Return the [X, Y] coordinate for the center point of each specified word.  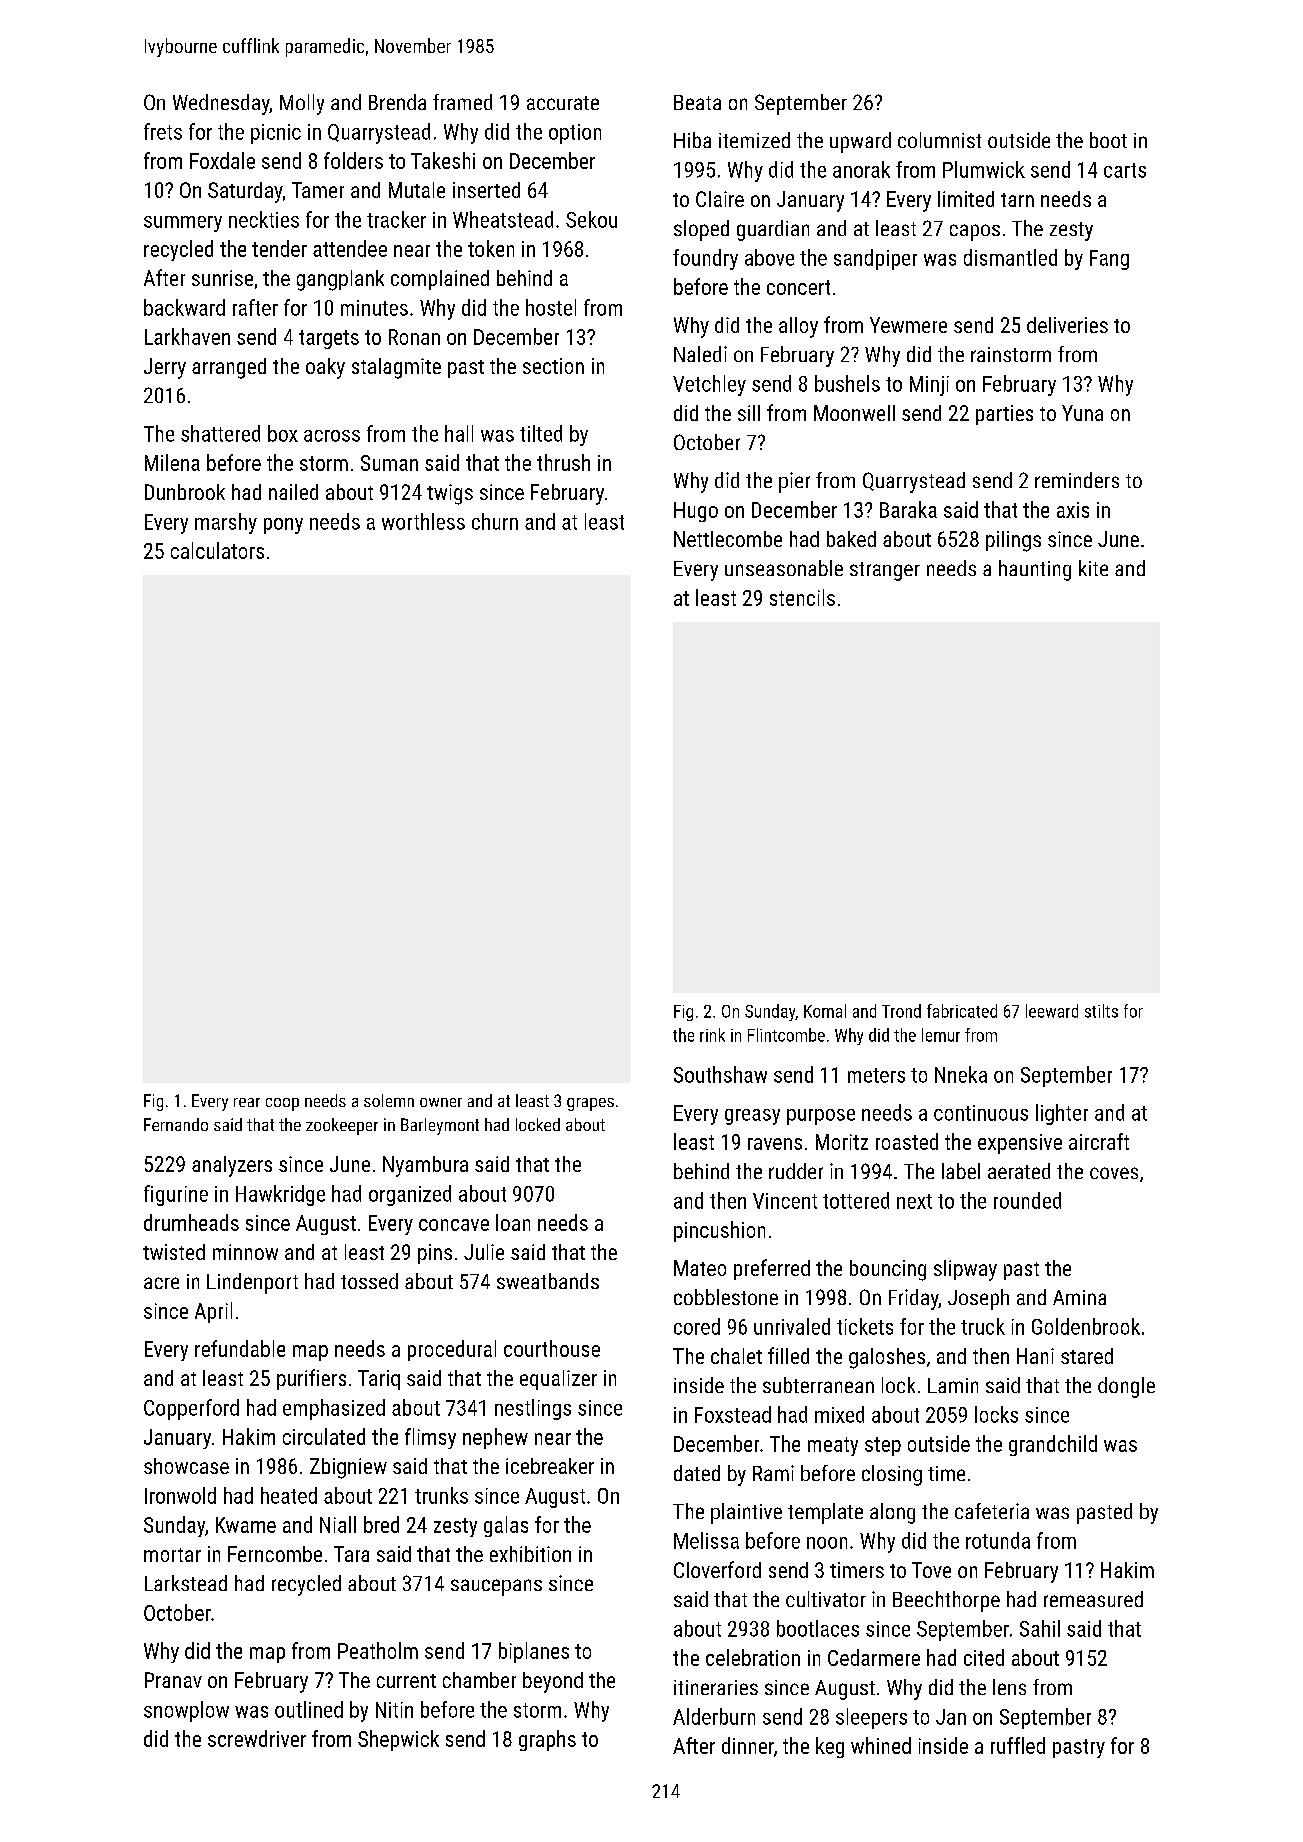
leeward [1052, 1011]
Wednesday [221, 104]
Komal [825, 1011]
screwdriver [257, 1738]
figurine [176, 1195]
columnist [939, 140]
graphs [547, 1740]
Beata [697, 102]
